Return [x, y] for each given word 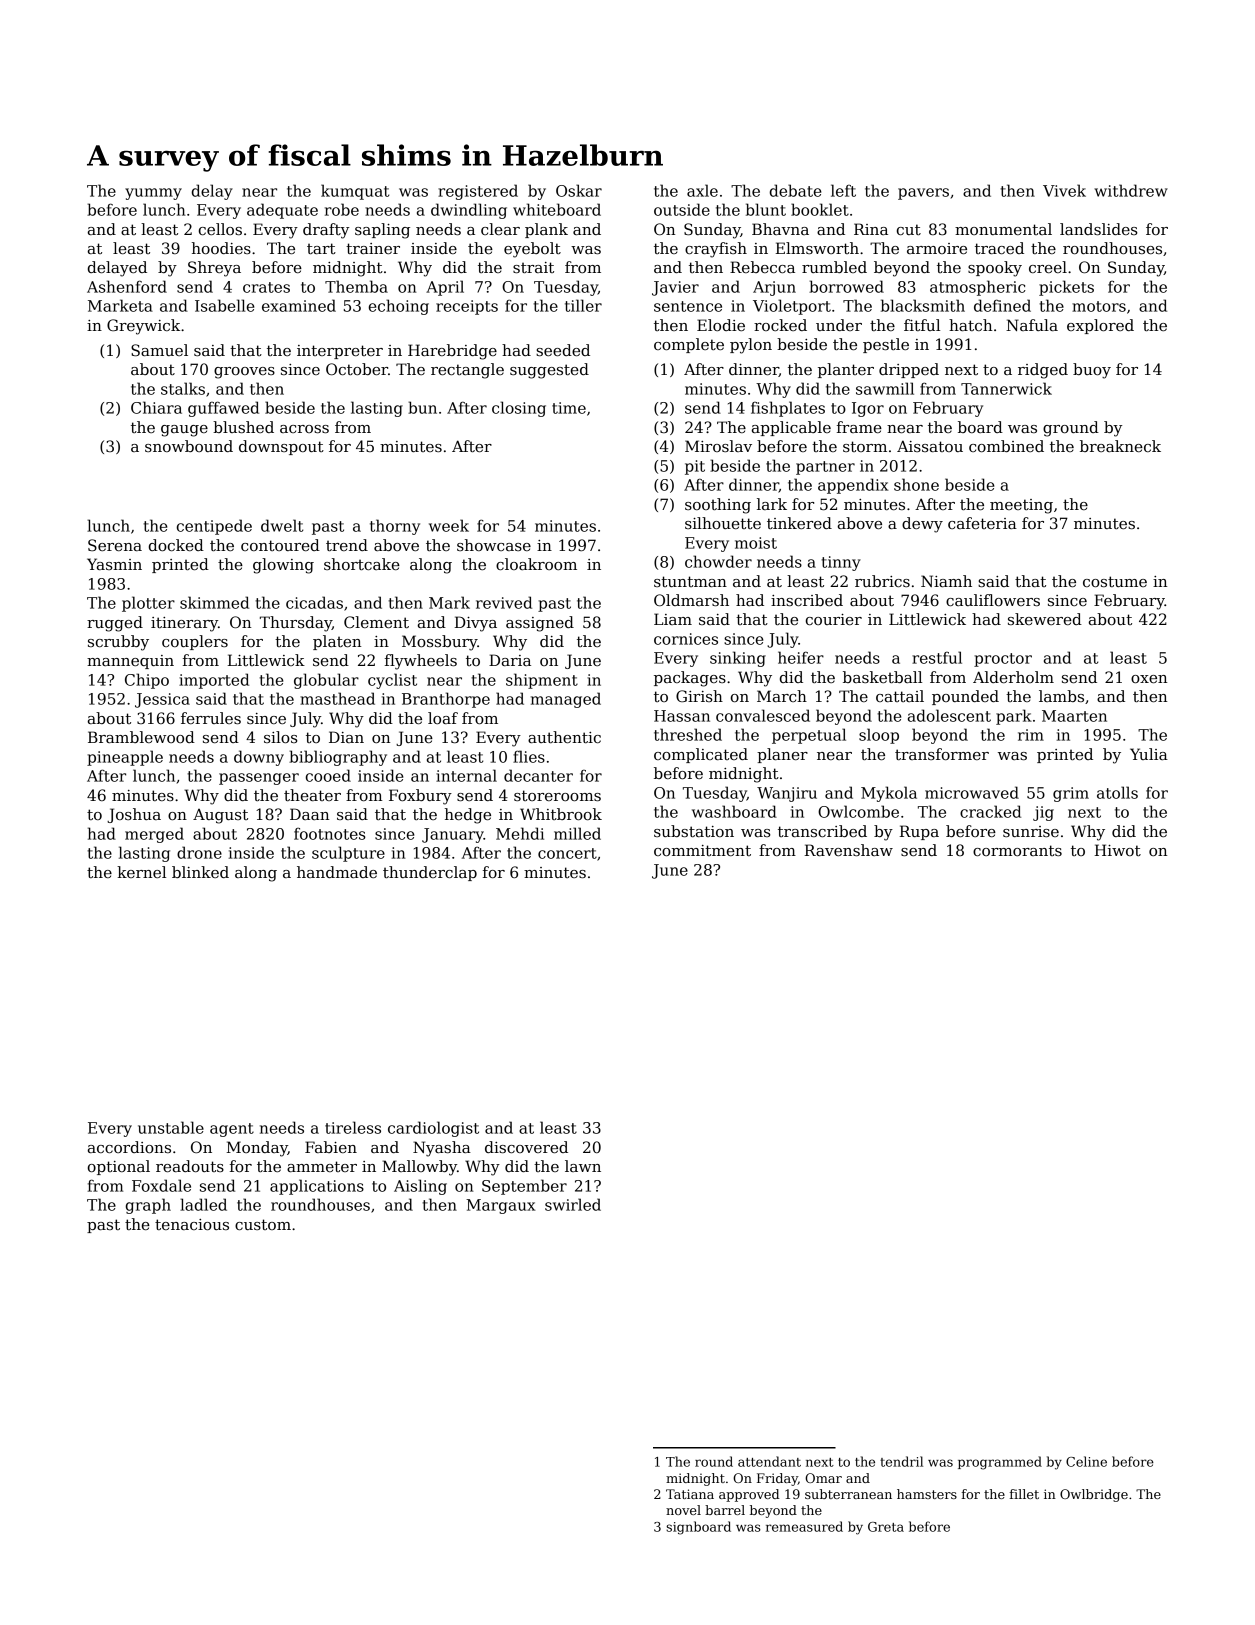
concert [567, 853]
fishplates [788, 409]
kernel [141, 872]
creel [1048, 267]
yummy [153, 194]
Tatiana [690, 1494]
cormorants [1017, 850]
